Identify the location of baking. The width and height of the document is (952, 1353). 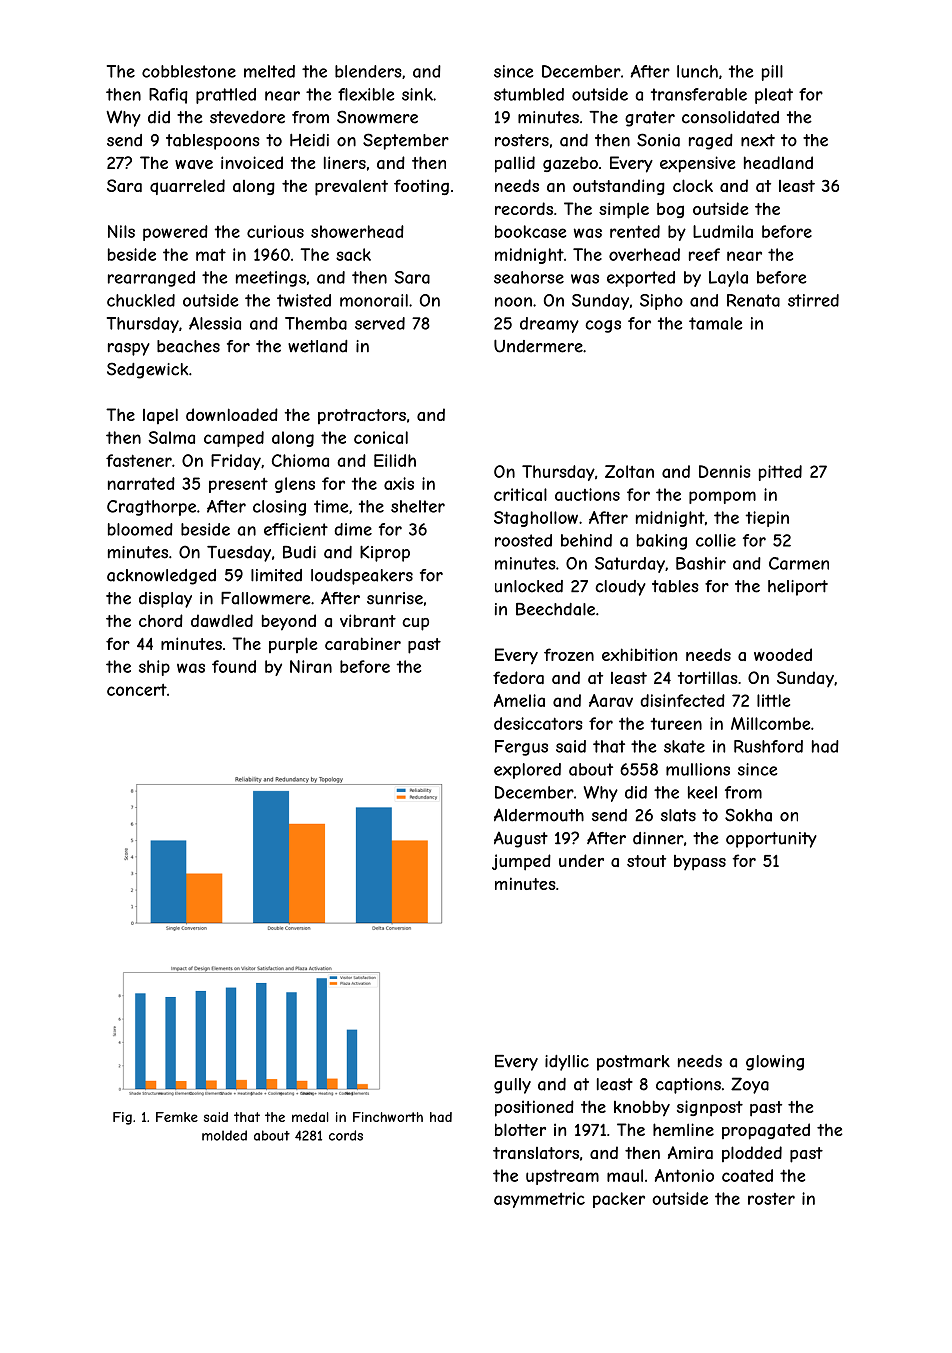
(662, 542).
